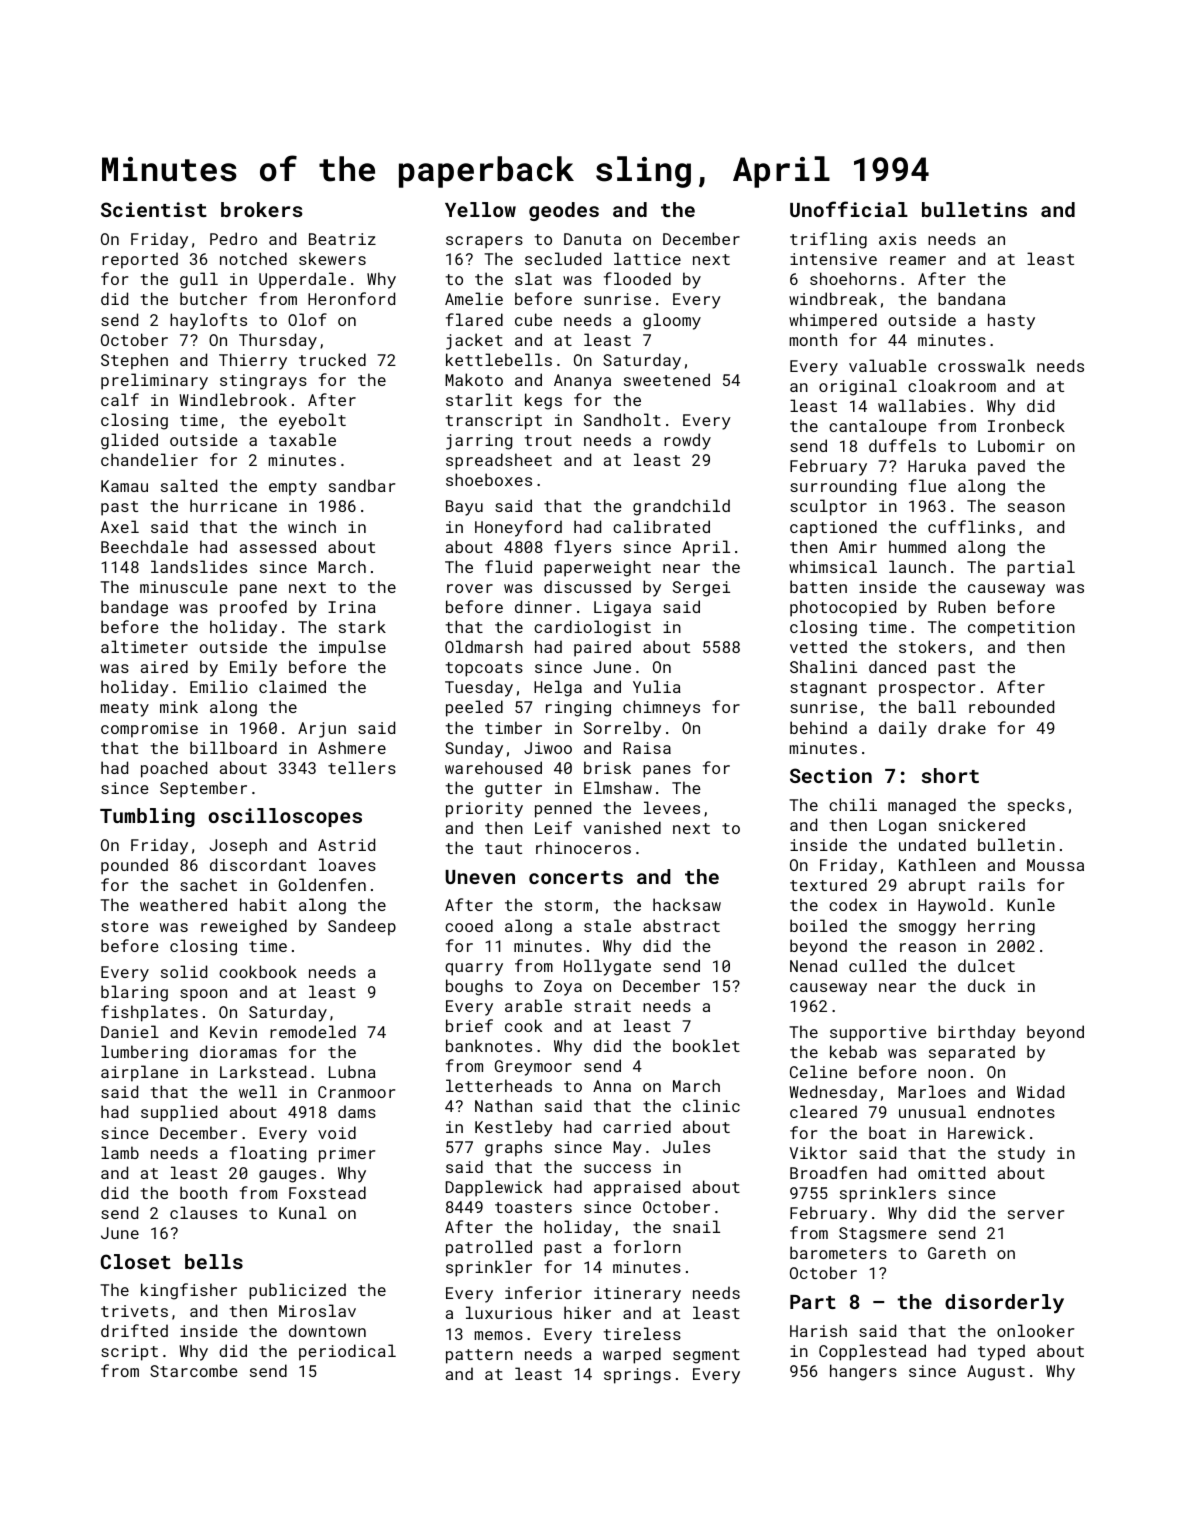 This screenshot has height=1535, width=1186. What do you see at coordinates (878, 427) in the screenshot?
I see `cantaloupe` at bounding box center [878, 427].
